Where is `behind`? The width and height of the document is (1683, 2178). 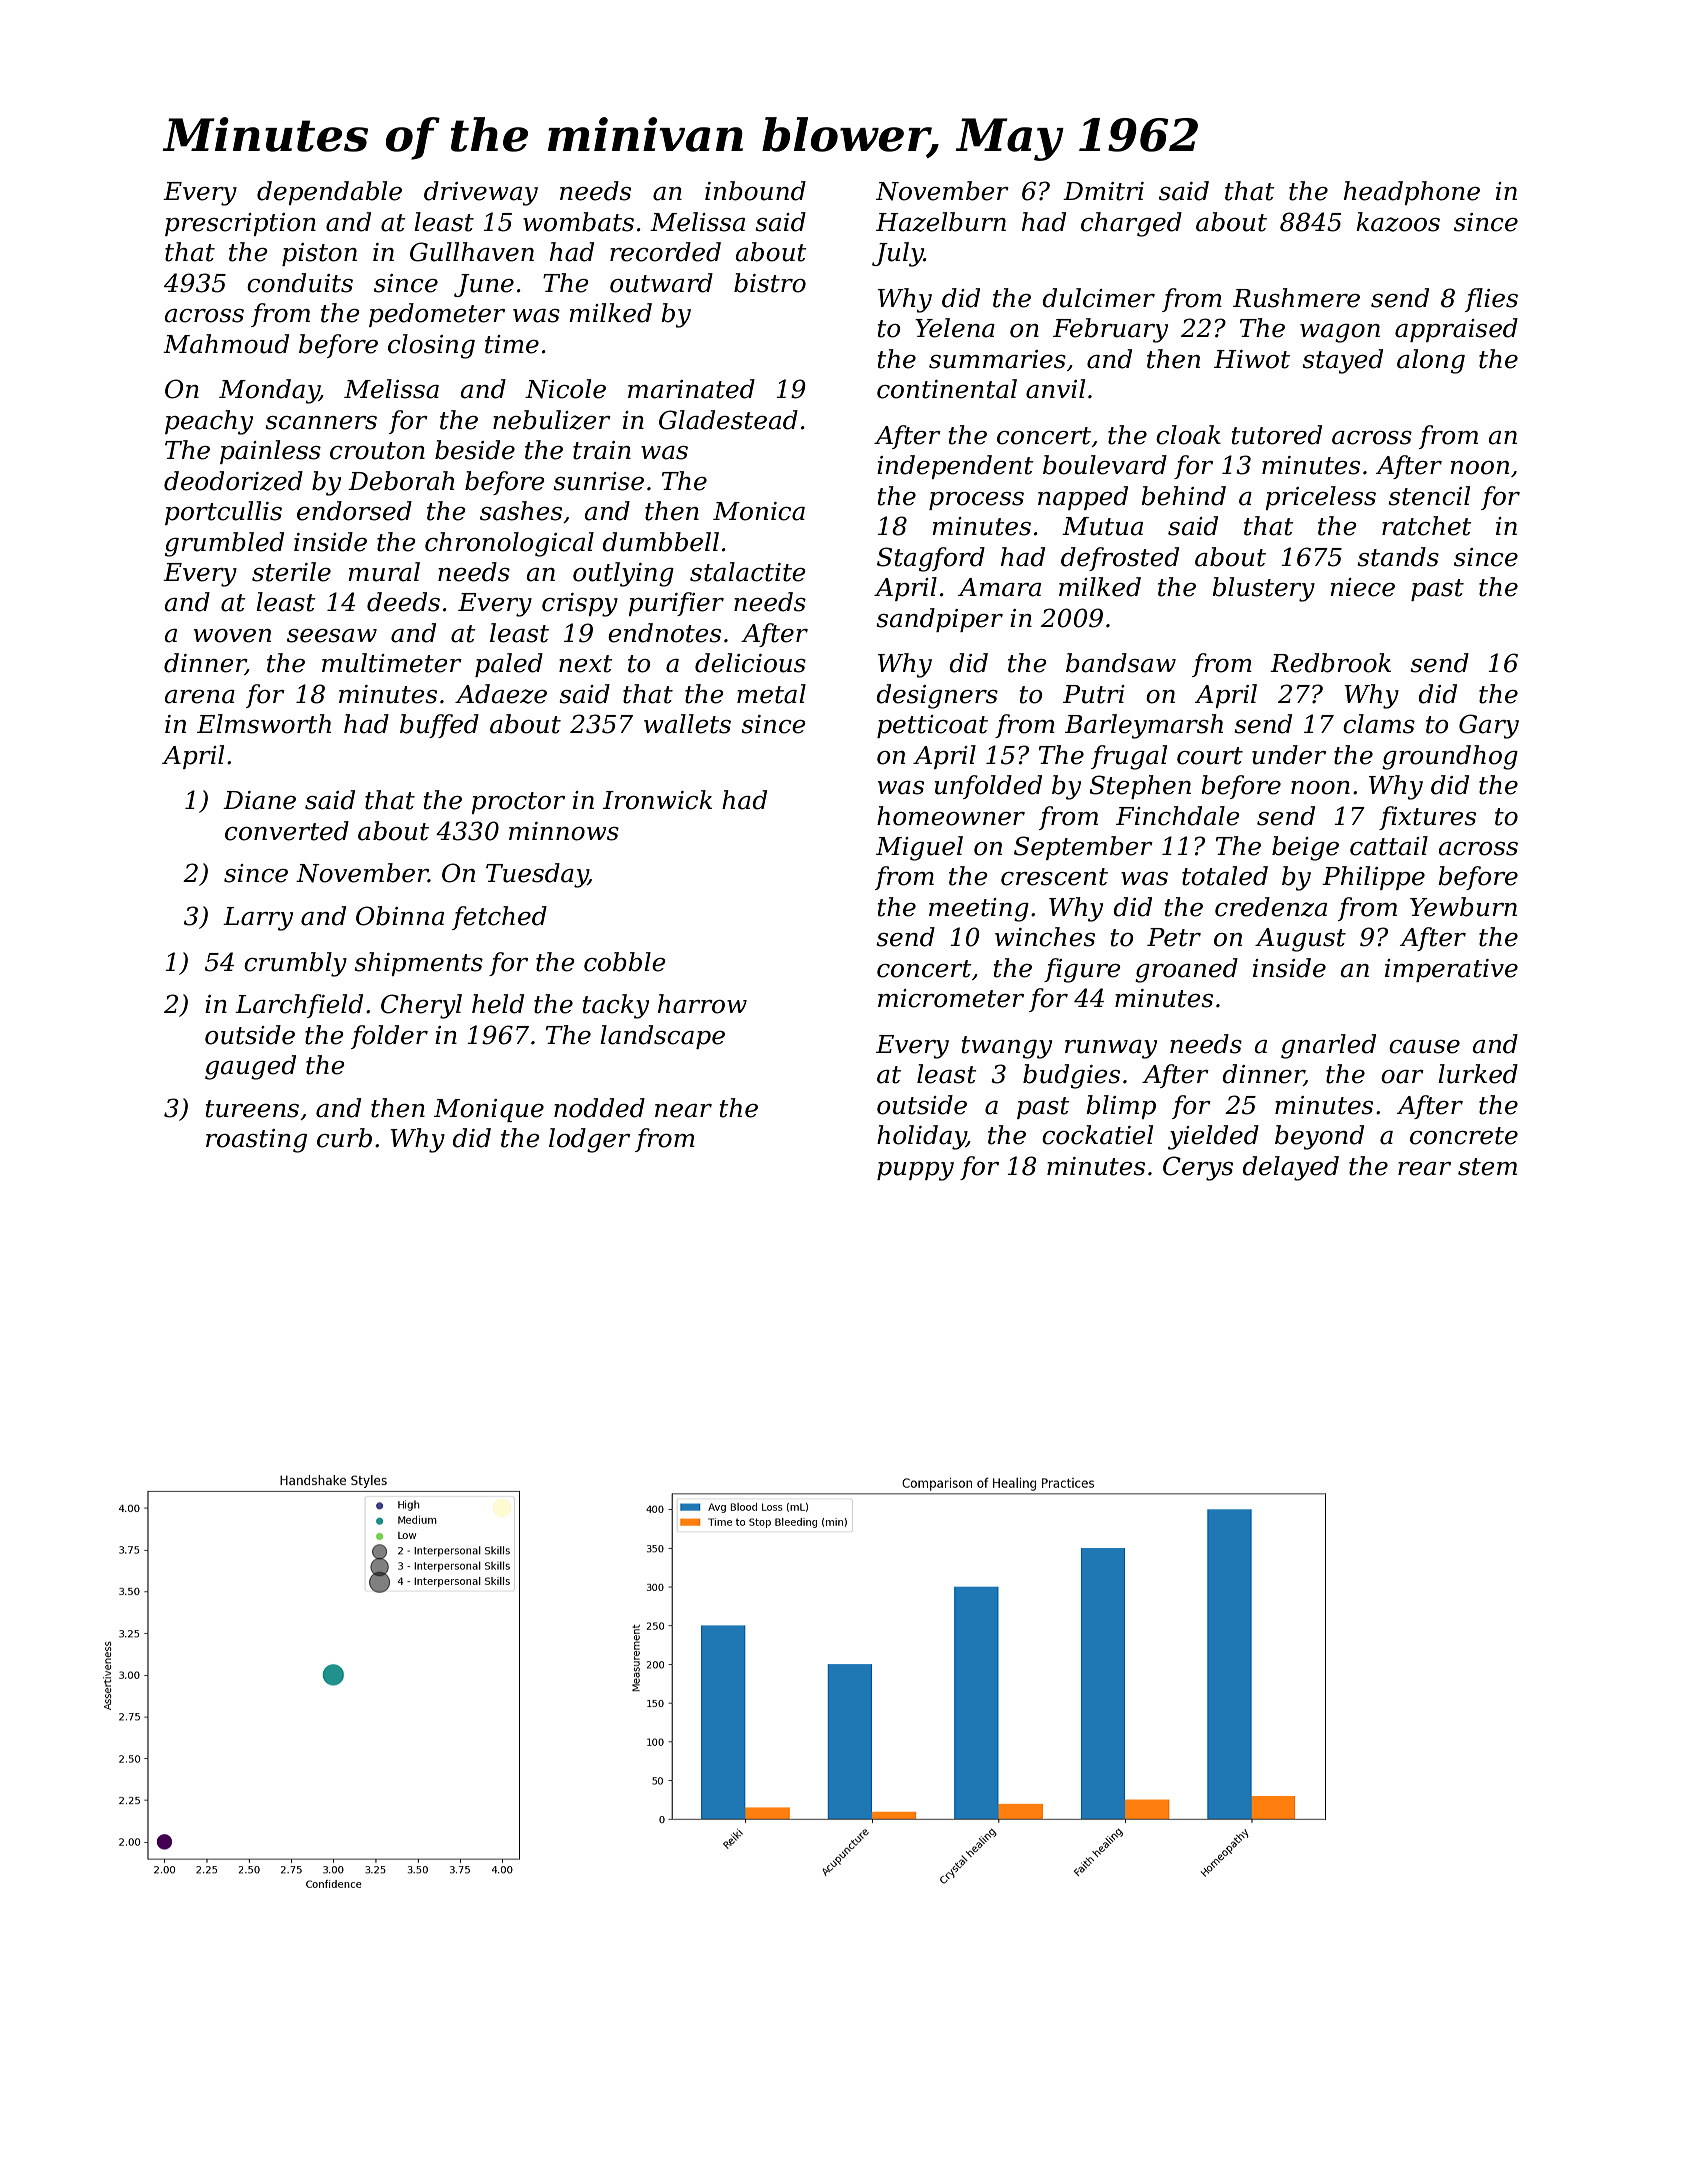
behind is located at coordinates (1183, 496).
